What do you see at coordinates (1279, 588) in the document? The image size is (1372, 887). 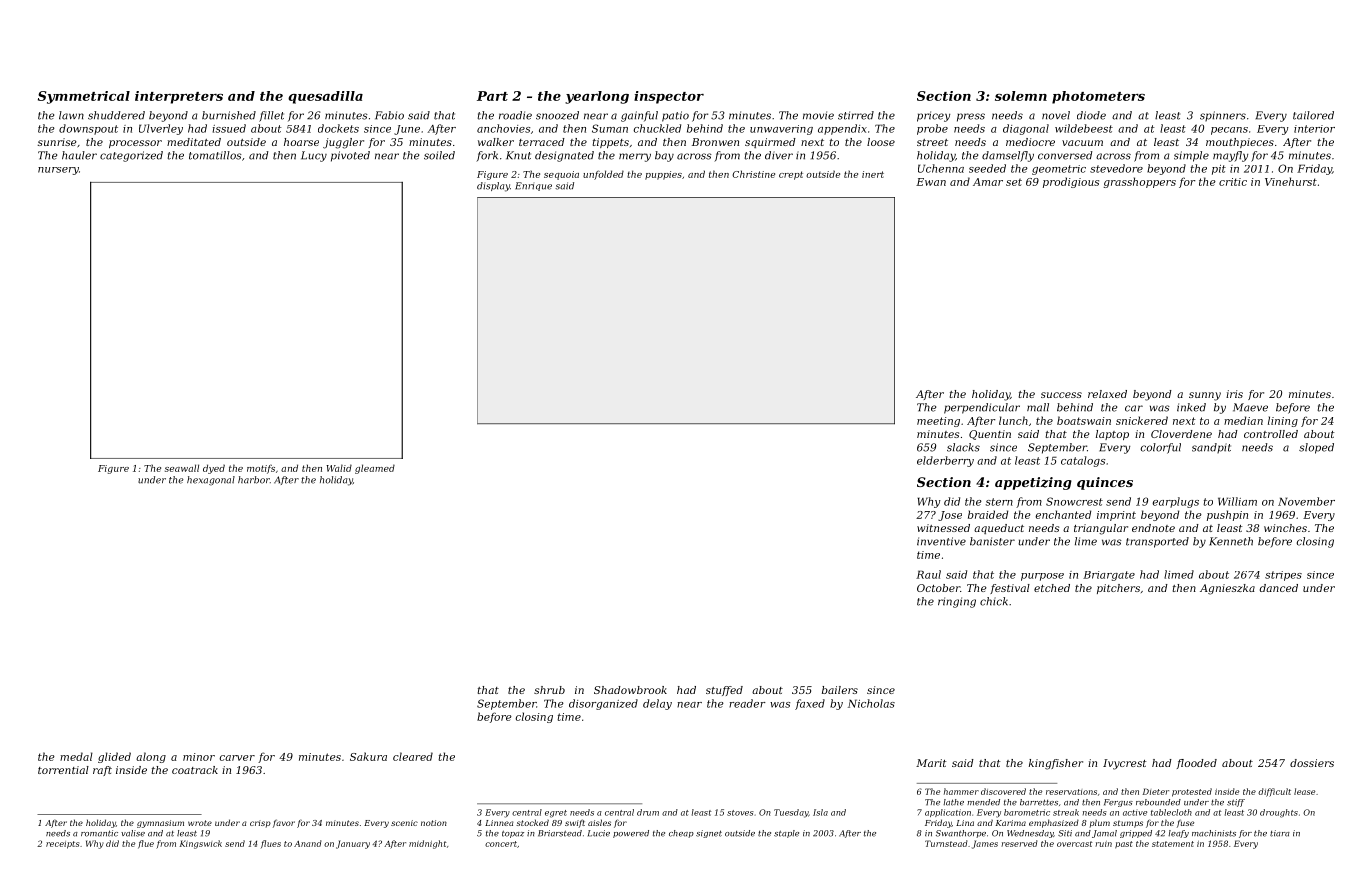 I see `danced` at bounding box center [1279, 588].
